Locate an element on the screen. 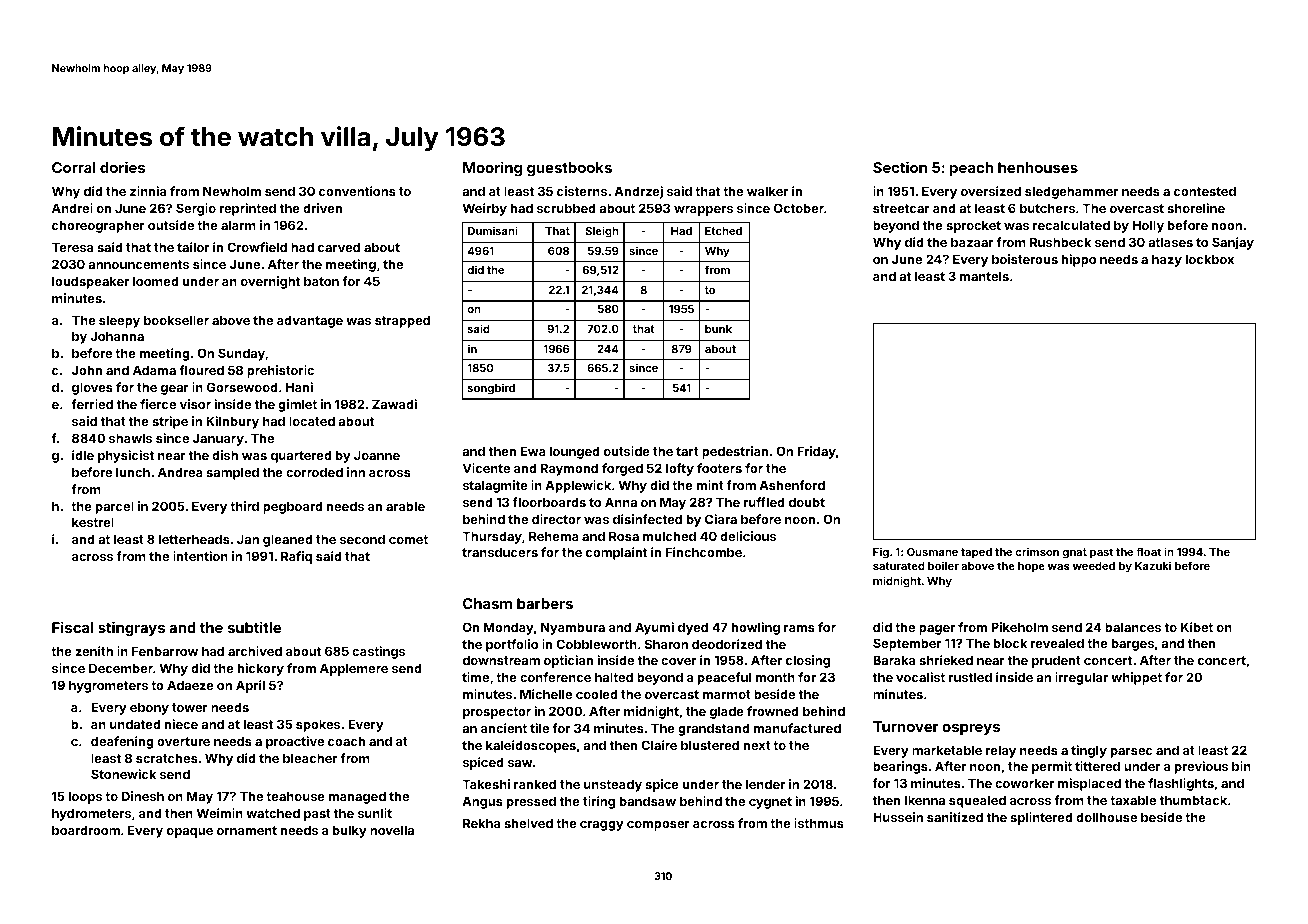  portfolio is located at coordinates (512, 645).
